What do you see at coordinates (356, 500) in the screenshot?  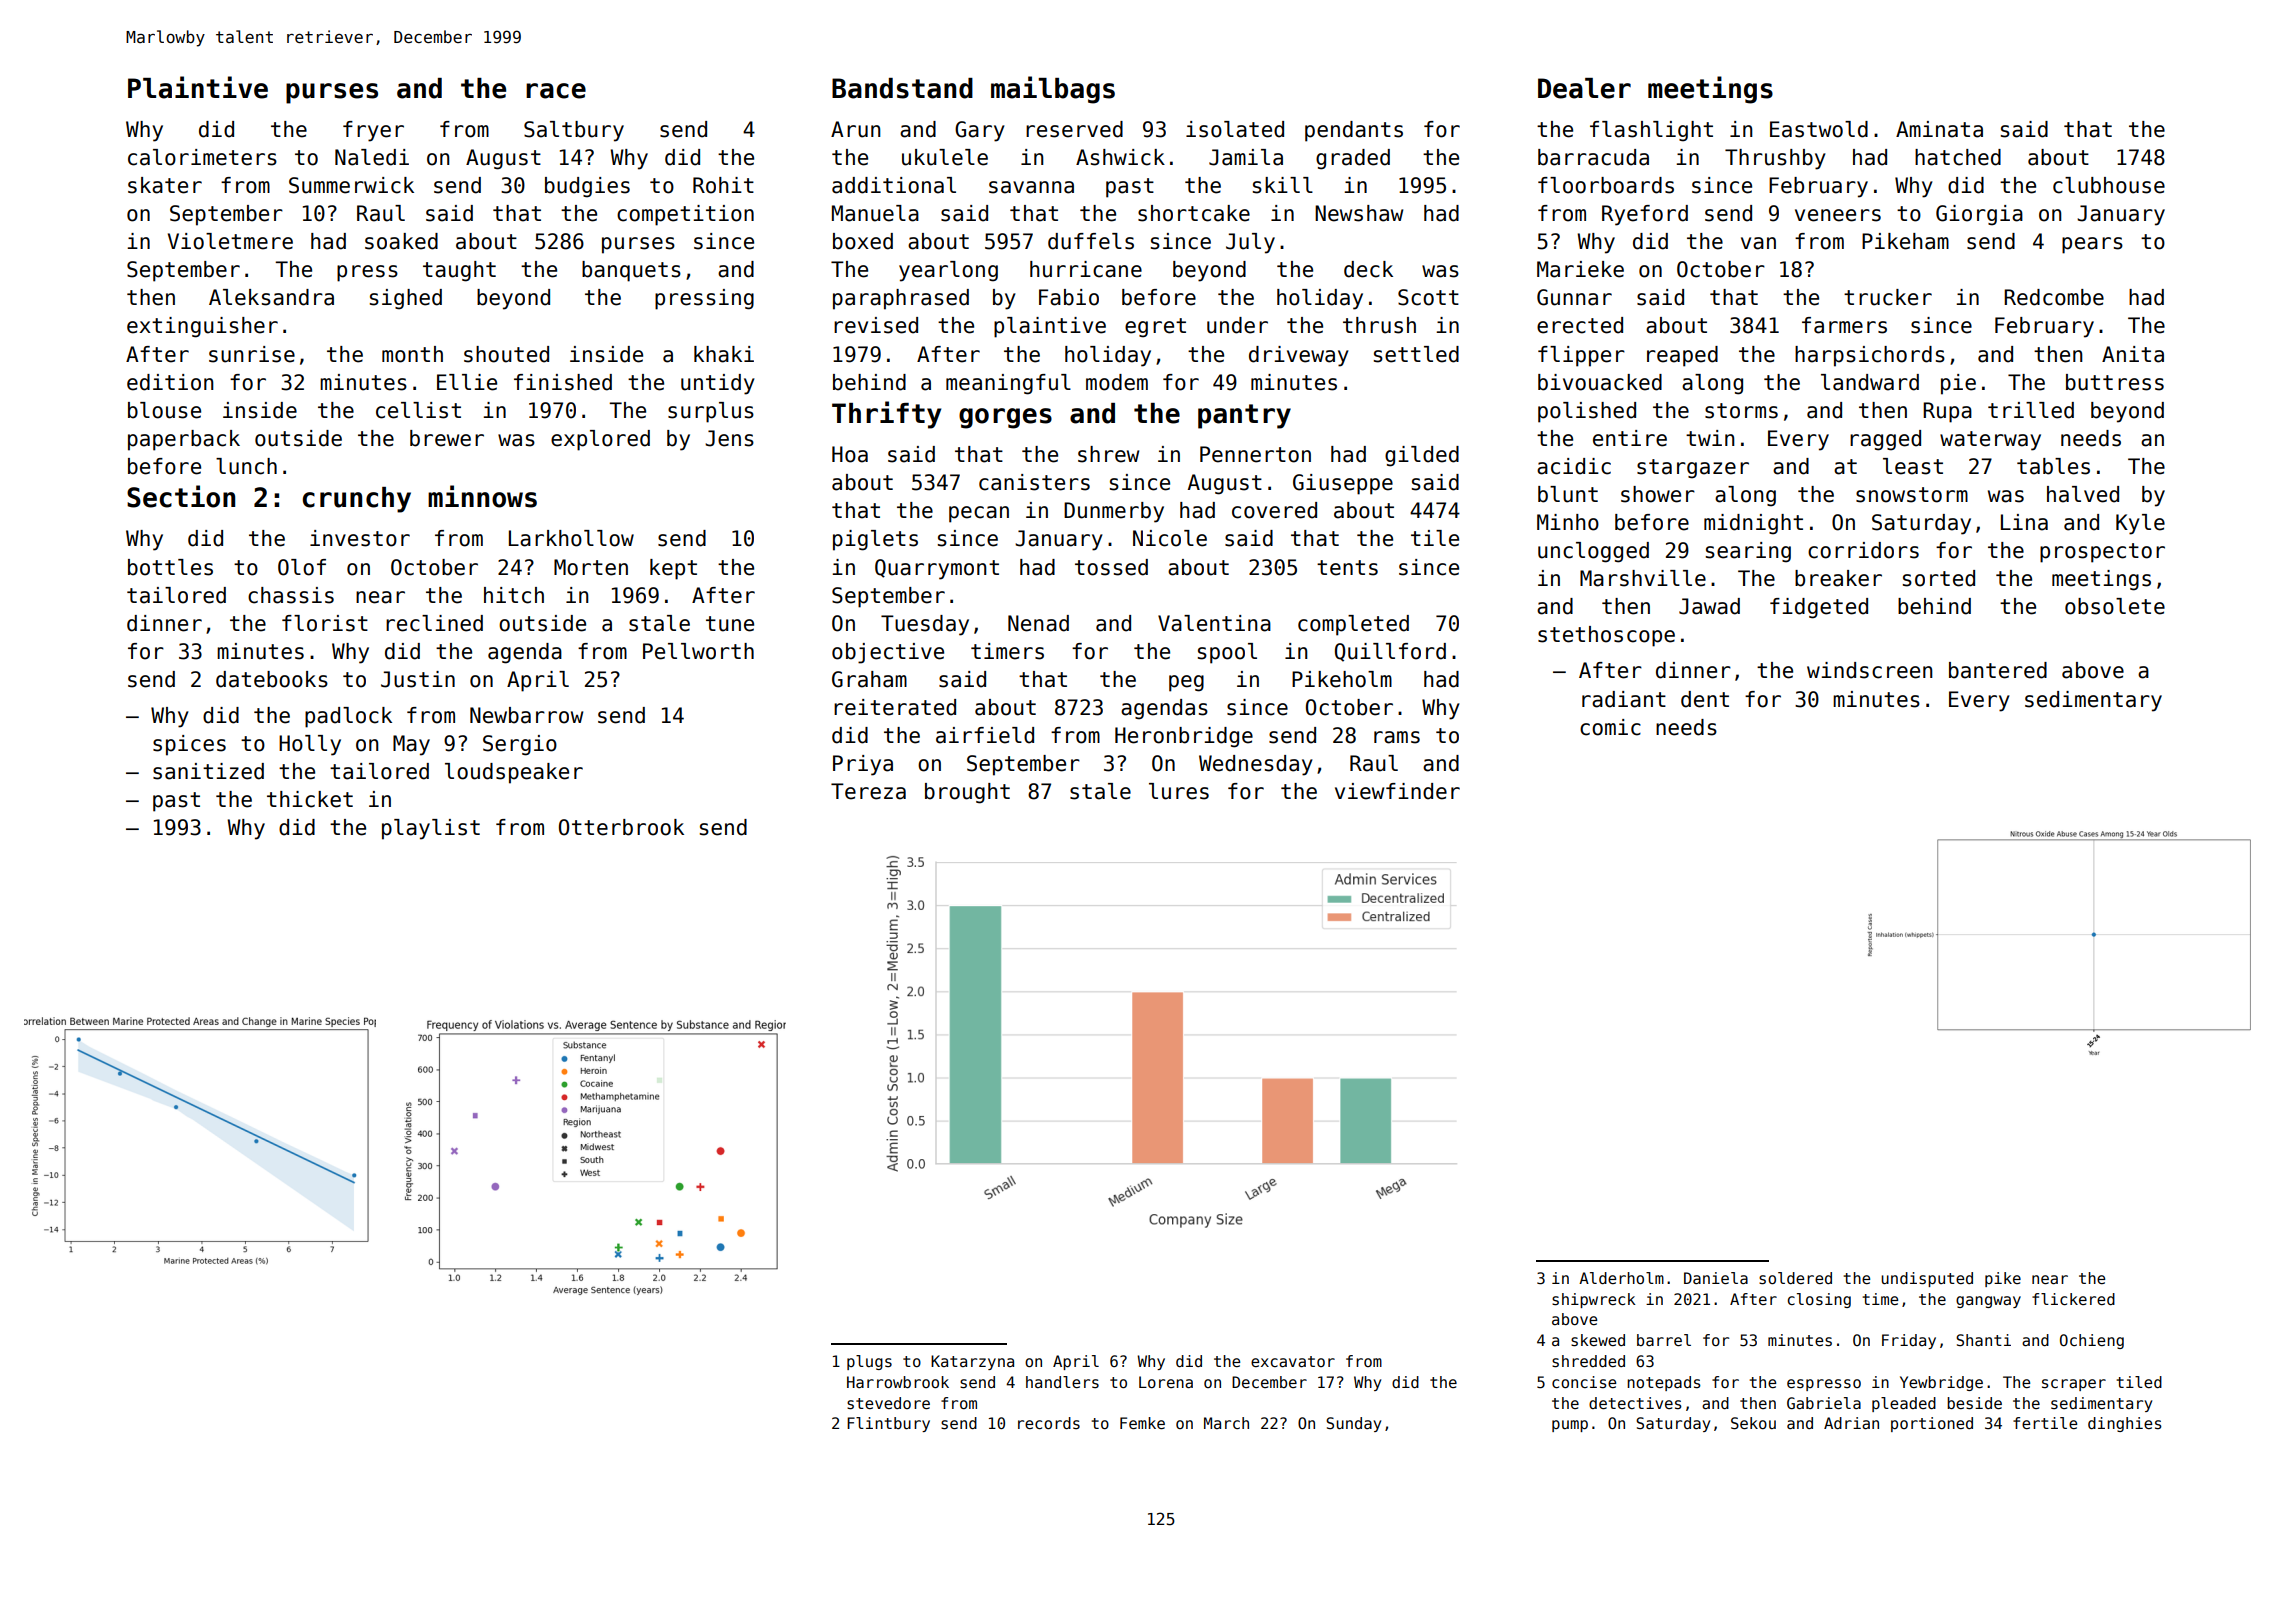 I see `crunchy` at bounding box center [356, 500].
